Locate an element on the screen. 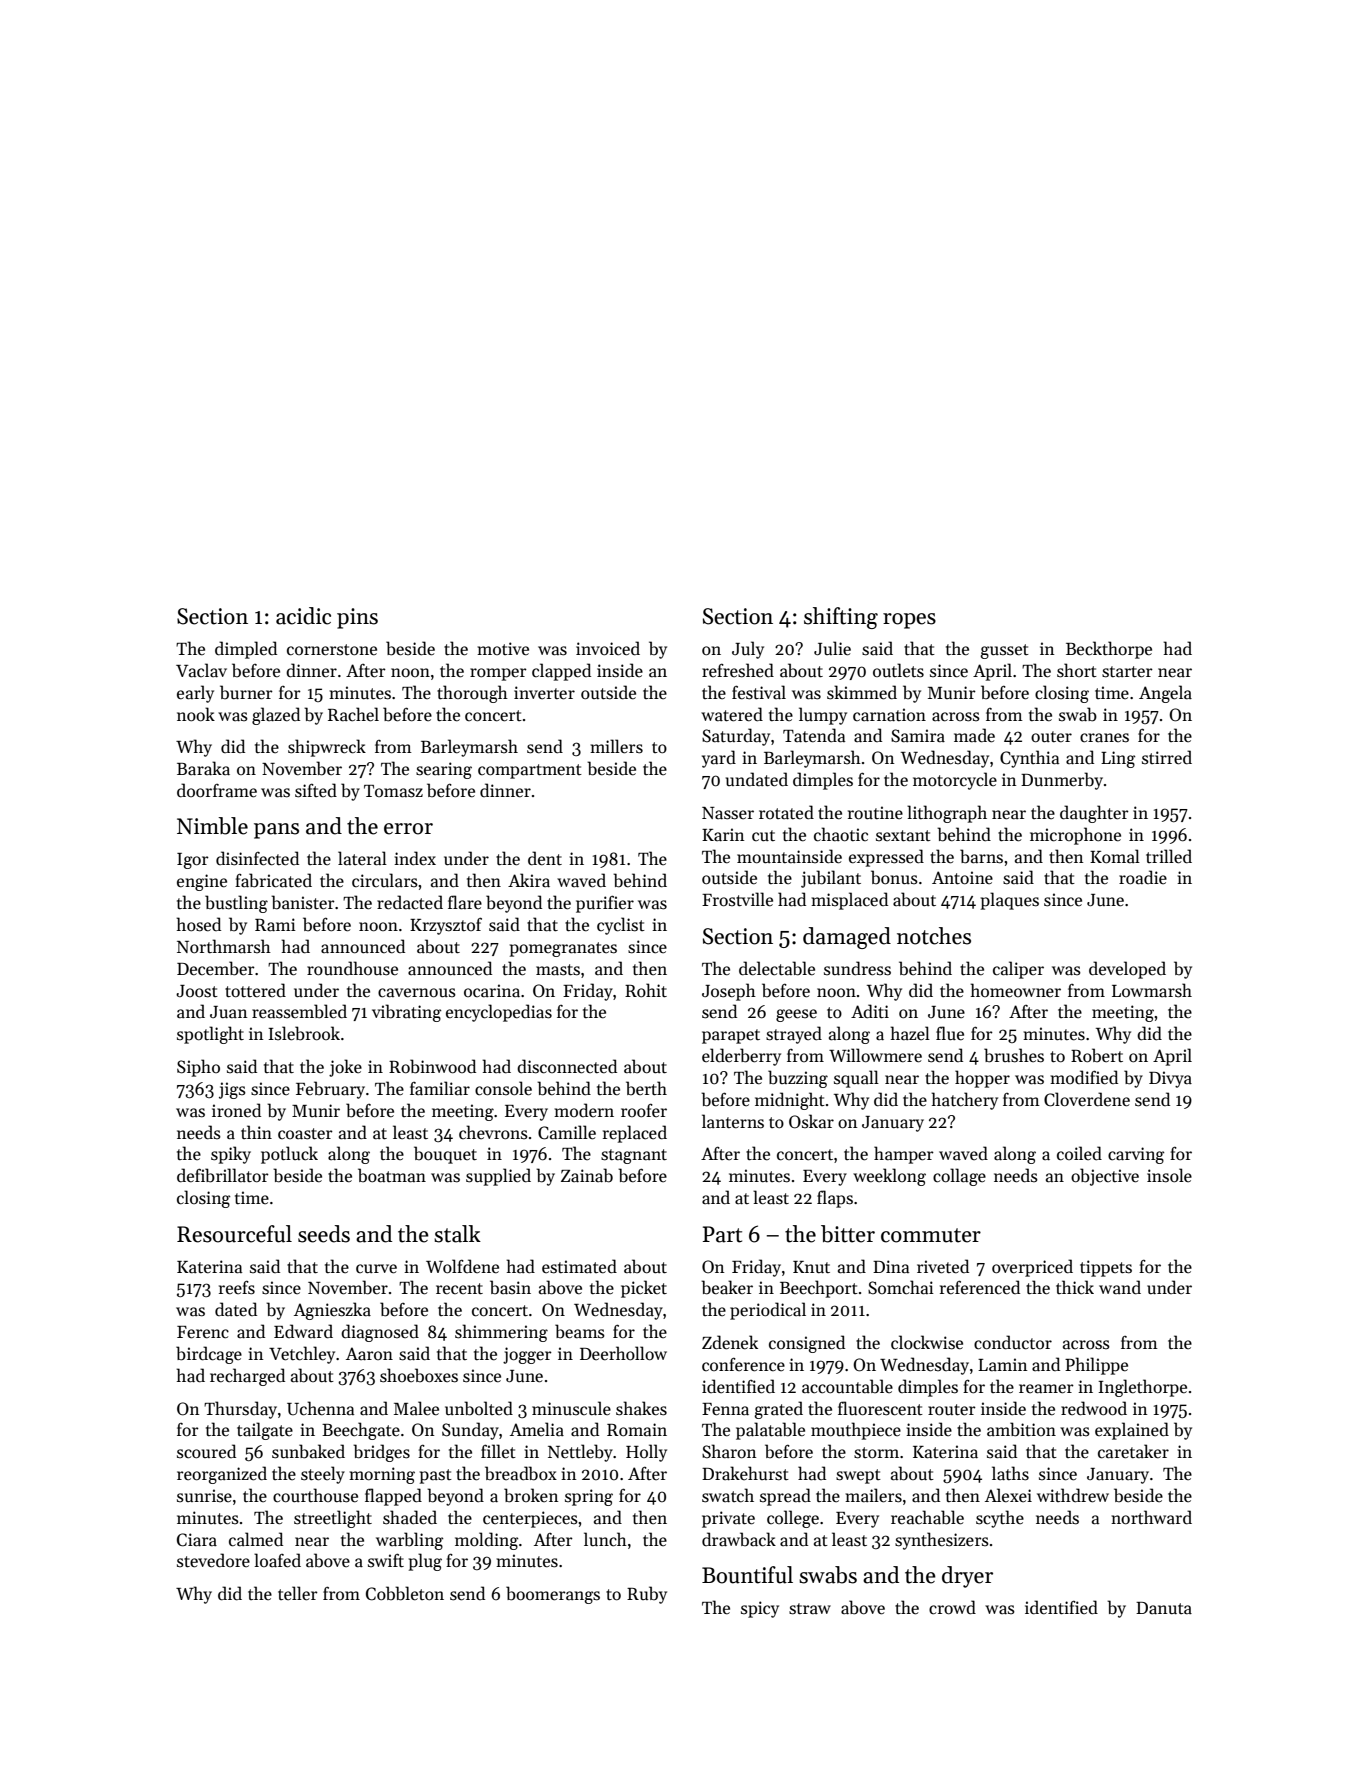 The height and width of the screenshot is (1772, 1369). bitter is located at coordinates (848, 1234).
